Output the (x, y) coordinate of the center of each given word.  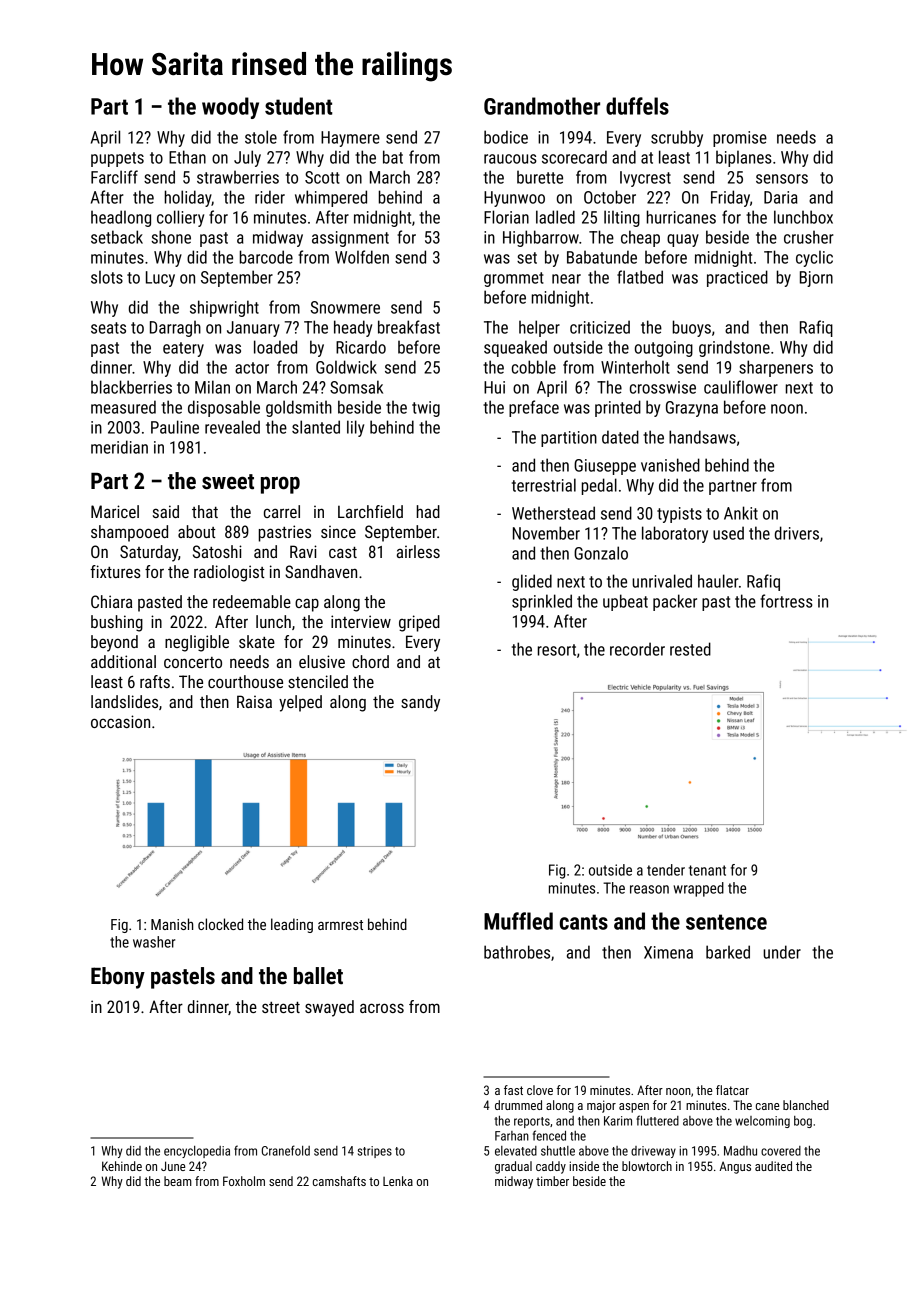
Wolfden (362, 257)
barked (728, 952)
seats (108, 328)
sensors (782, 179)
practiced (737, 278)
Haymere (350, 139)
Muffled (518, 921)
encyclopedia (197, 1152)
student (299, 106)
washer (154, 942)
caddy (551, 1167)
